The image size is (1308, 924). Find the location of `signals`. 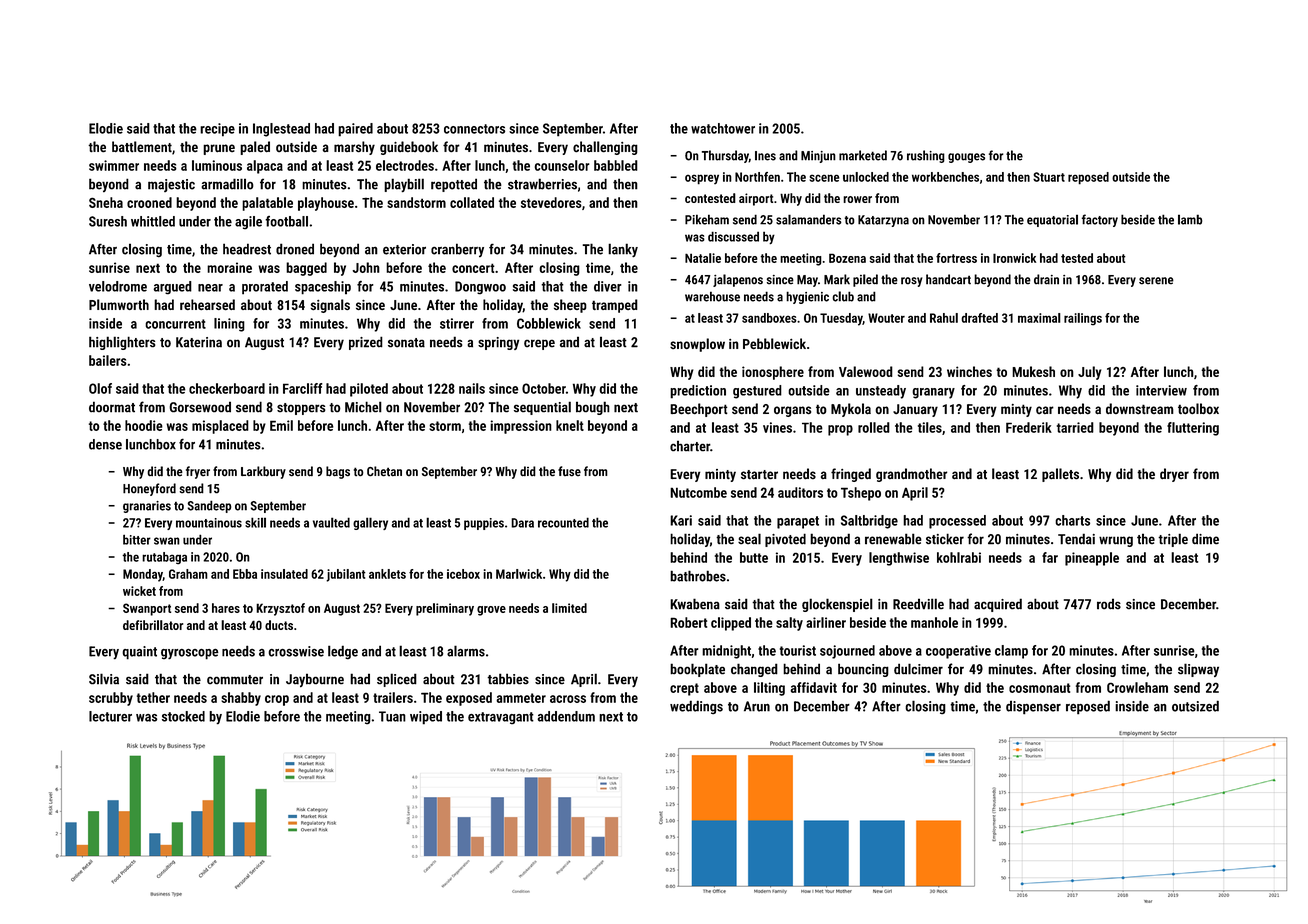

signals is located at coordinates (330, 306).
